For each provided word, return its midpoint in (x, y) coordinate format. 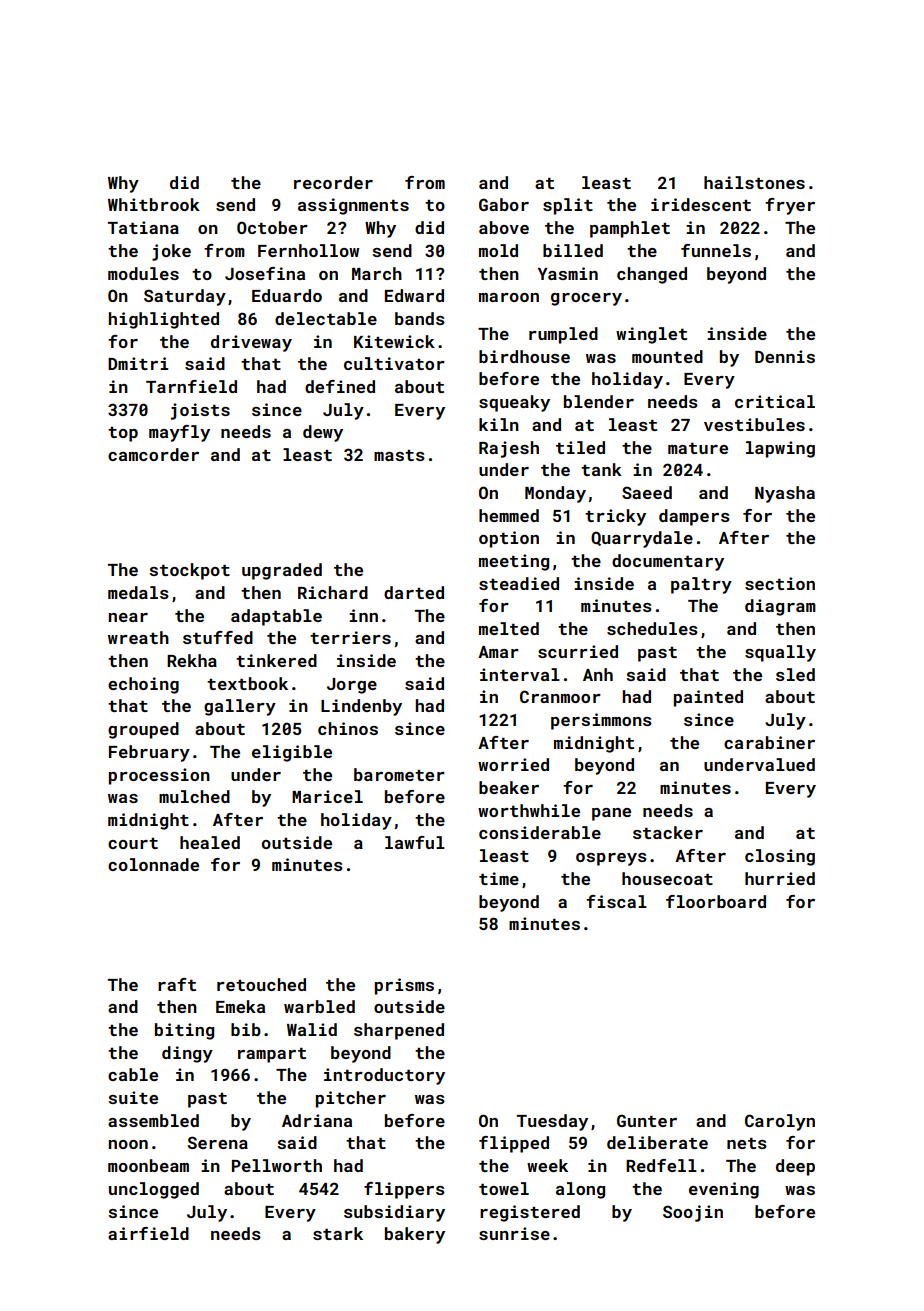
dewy (323, 433)
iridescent (701, 204)
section (780, 583)
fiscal (616, 901)
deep (795, 1167)
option (509, 539)
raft (177, 984)
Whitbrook (154, 204)
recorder (333, 182)
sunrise (514, 1233)
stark (338, 1233)
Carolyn (780, 1122)
